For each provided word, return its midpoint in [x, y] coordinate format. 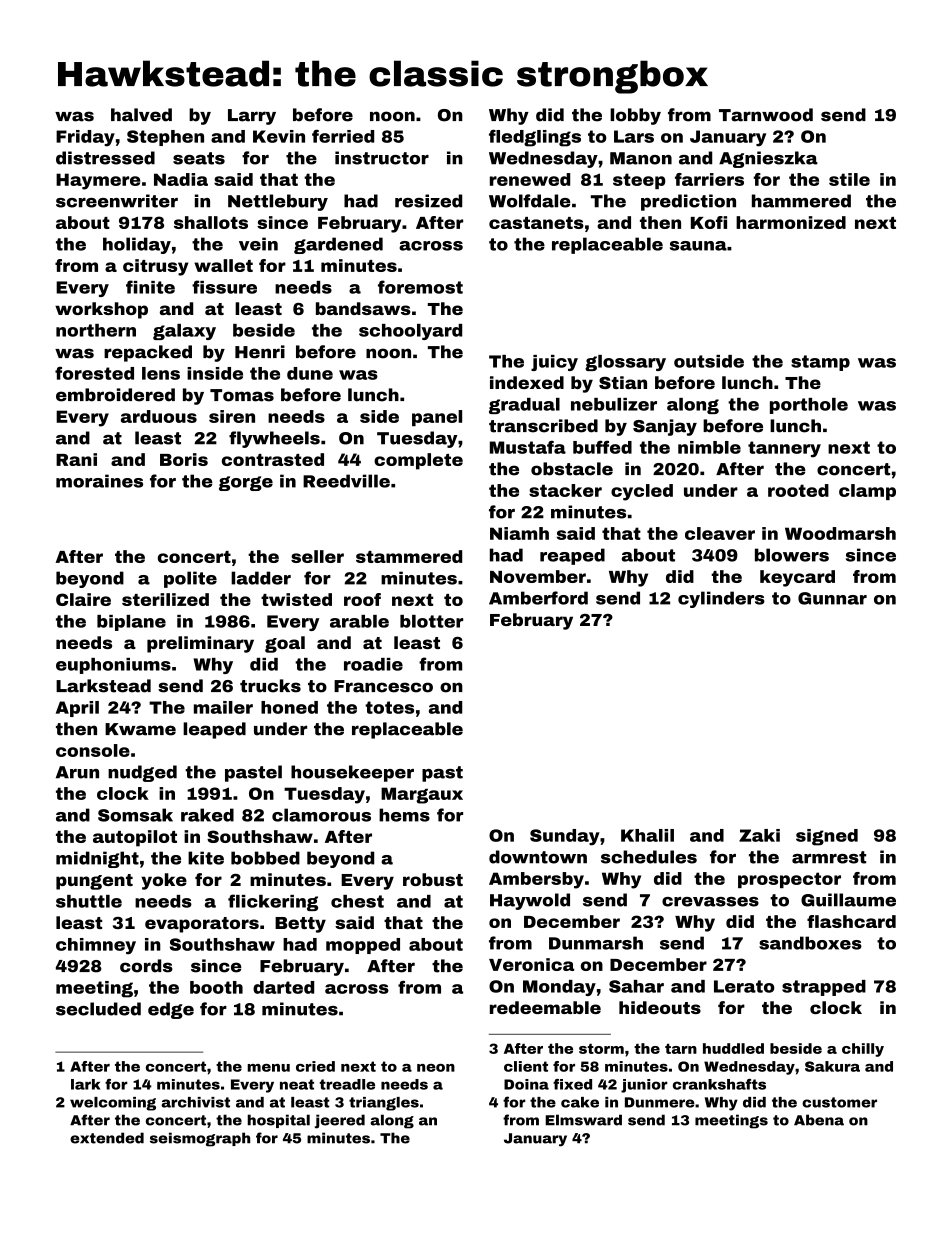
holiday [137, 245]
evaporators [202, 925]
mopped [363, 946]
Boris [184, 459]
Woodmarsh [840, 533]
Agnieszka [768, 159]
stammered [409, 556]
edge [171, 1010]
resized [428, 201]
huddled [733, 1048]
